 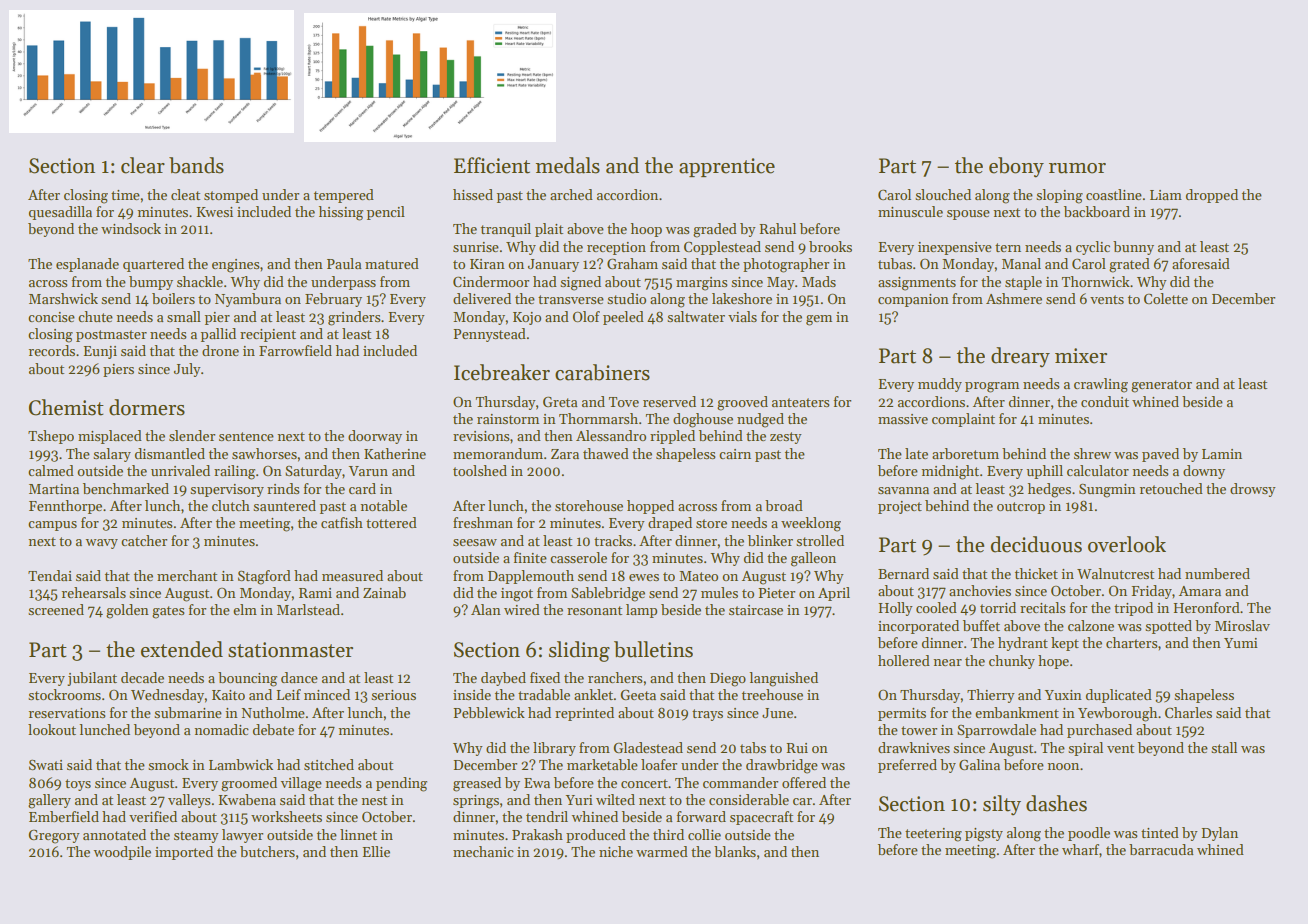 I want to click on clear, so click(x=143, y=165).
